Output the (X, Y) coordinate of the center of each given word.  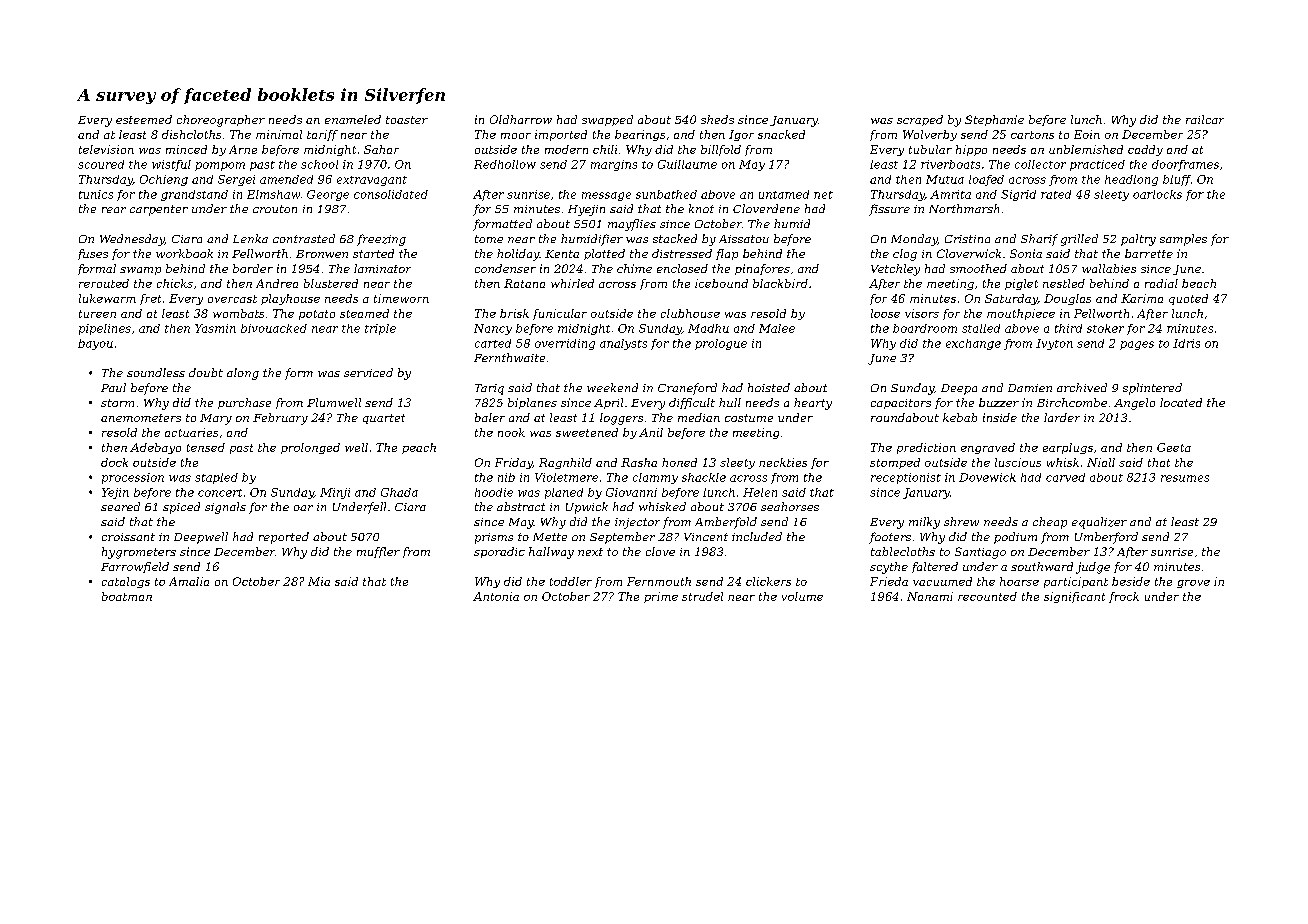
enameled (353, 119)
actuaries (191, 432)
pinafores (762, 269)
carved (1065, 477)
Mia (319, 581)
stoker (1105, 328)
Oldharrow (521, 119)
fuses (93, 254)
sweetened (587, 432)
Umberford (1106, 538)
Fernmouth (659, 581)
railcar (1205, 119)
